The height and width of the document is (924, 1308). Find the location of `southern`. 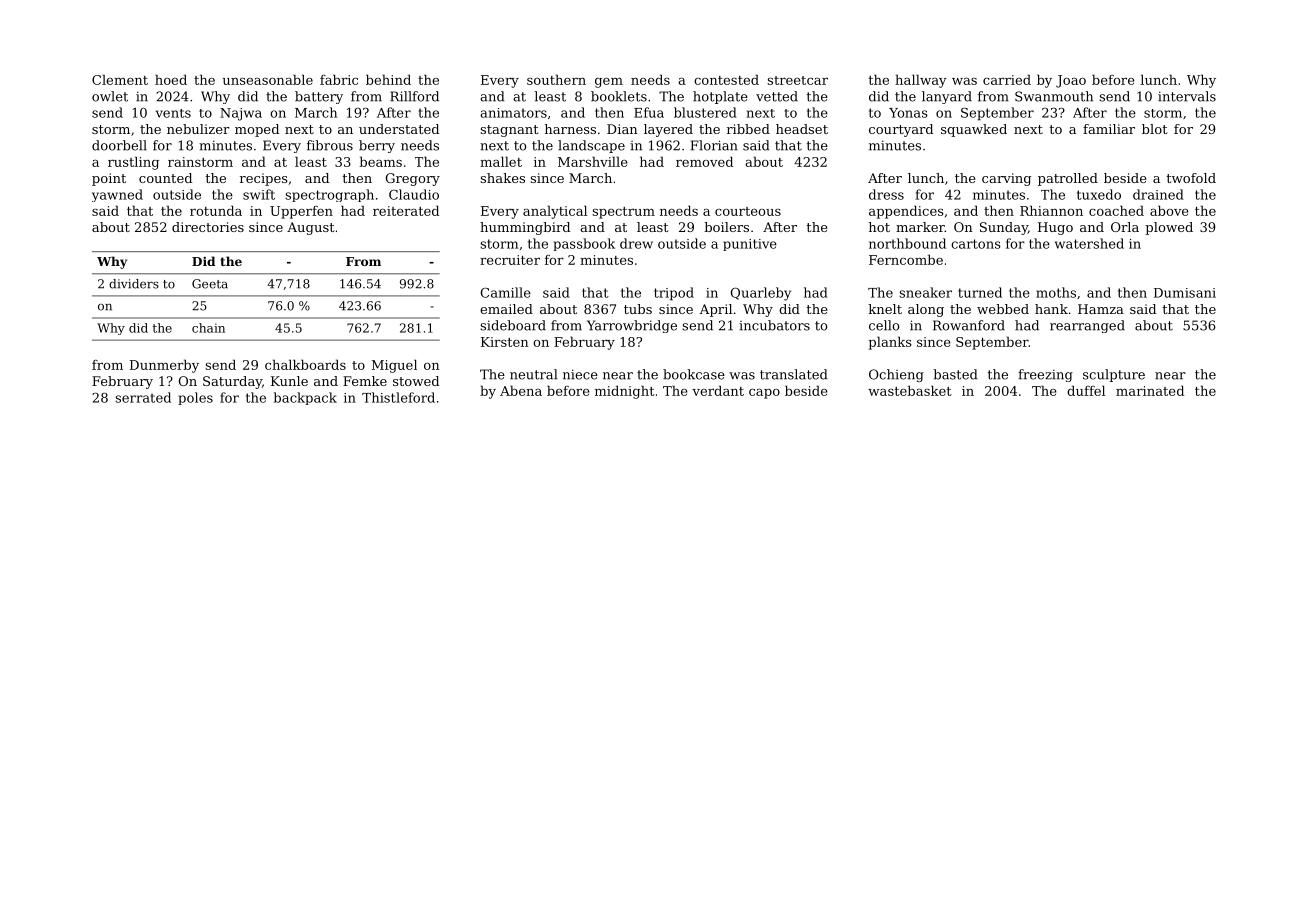

southern is located at coordinates (556, 79).
